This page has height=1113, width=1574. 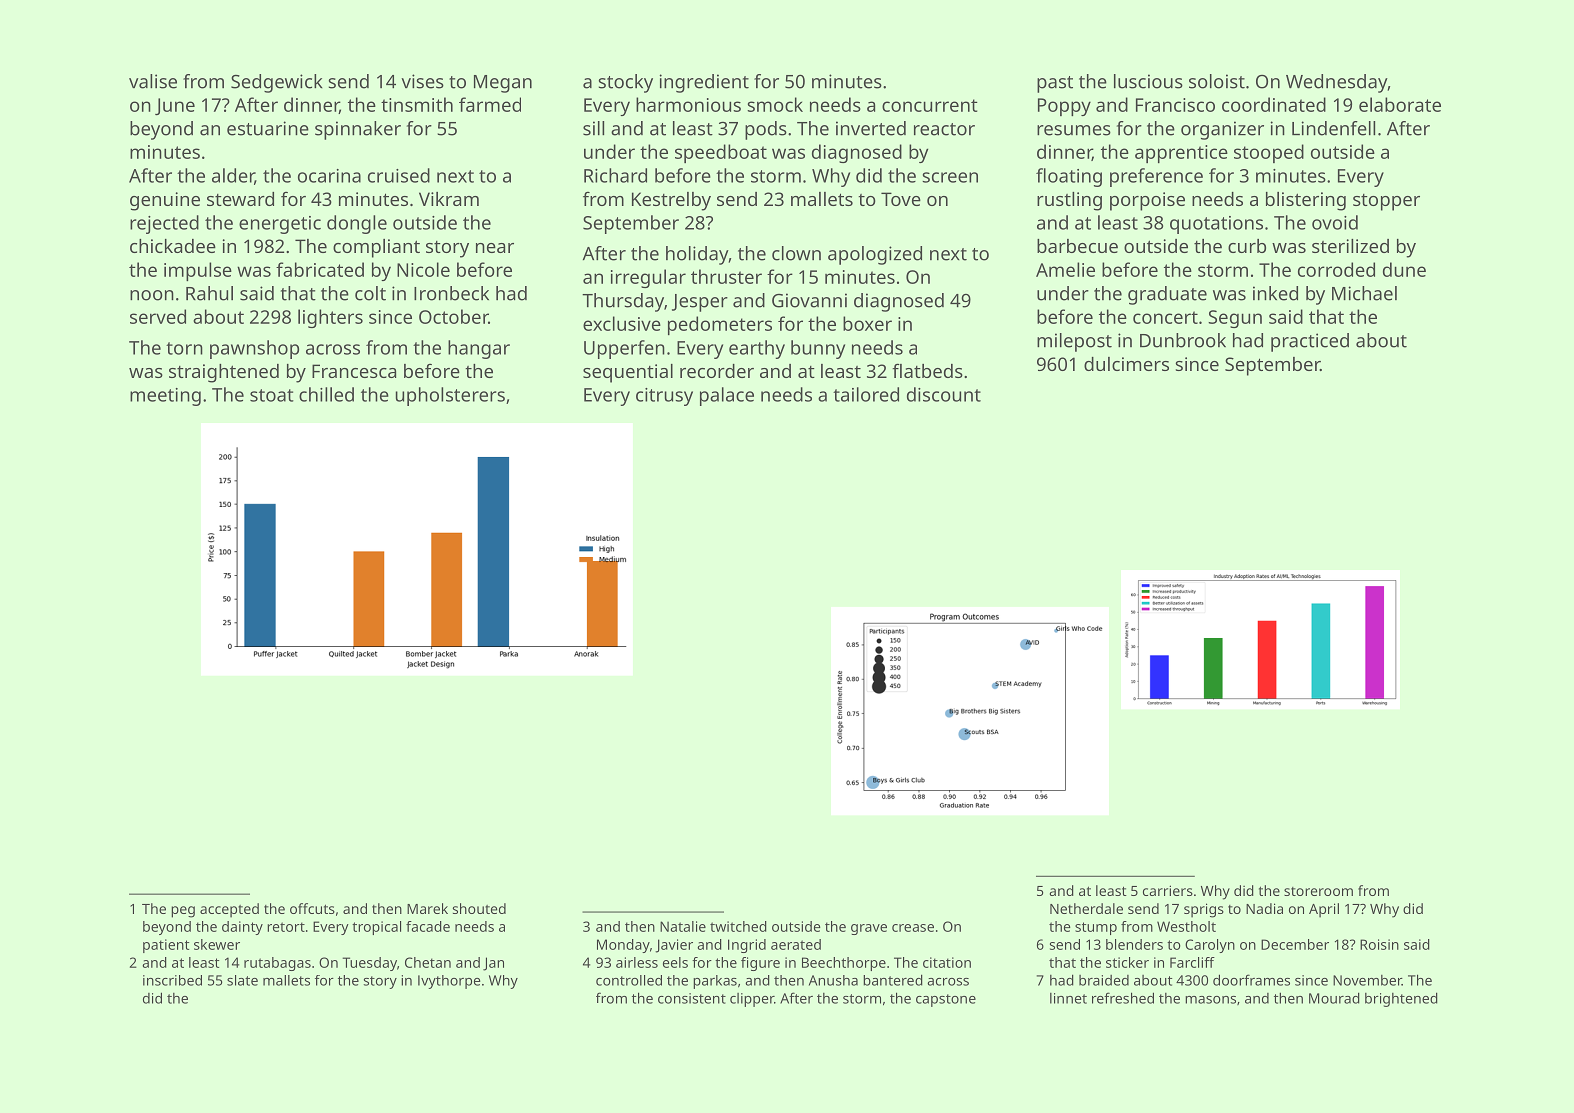 What do you see at coordinates (233, 176) in the page?
I see `alder` at bounding box center [233, 176].
